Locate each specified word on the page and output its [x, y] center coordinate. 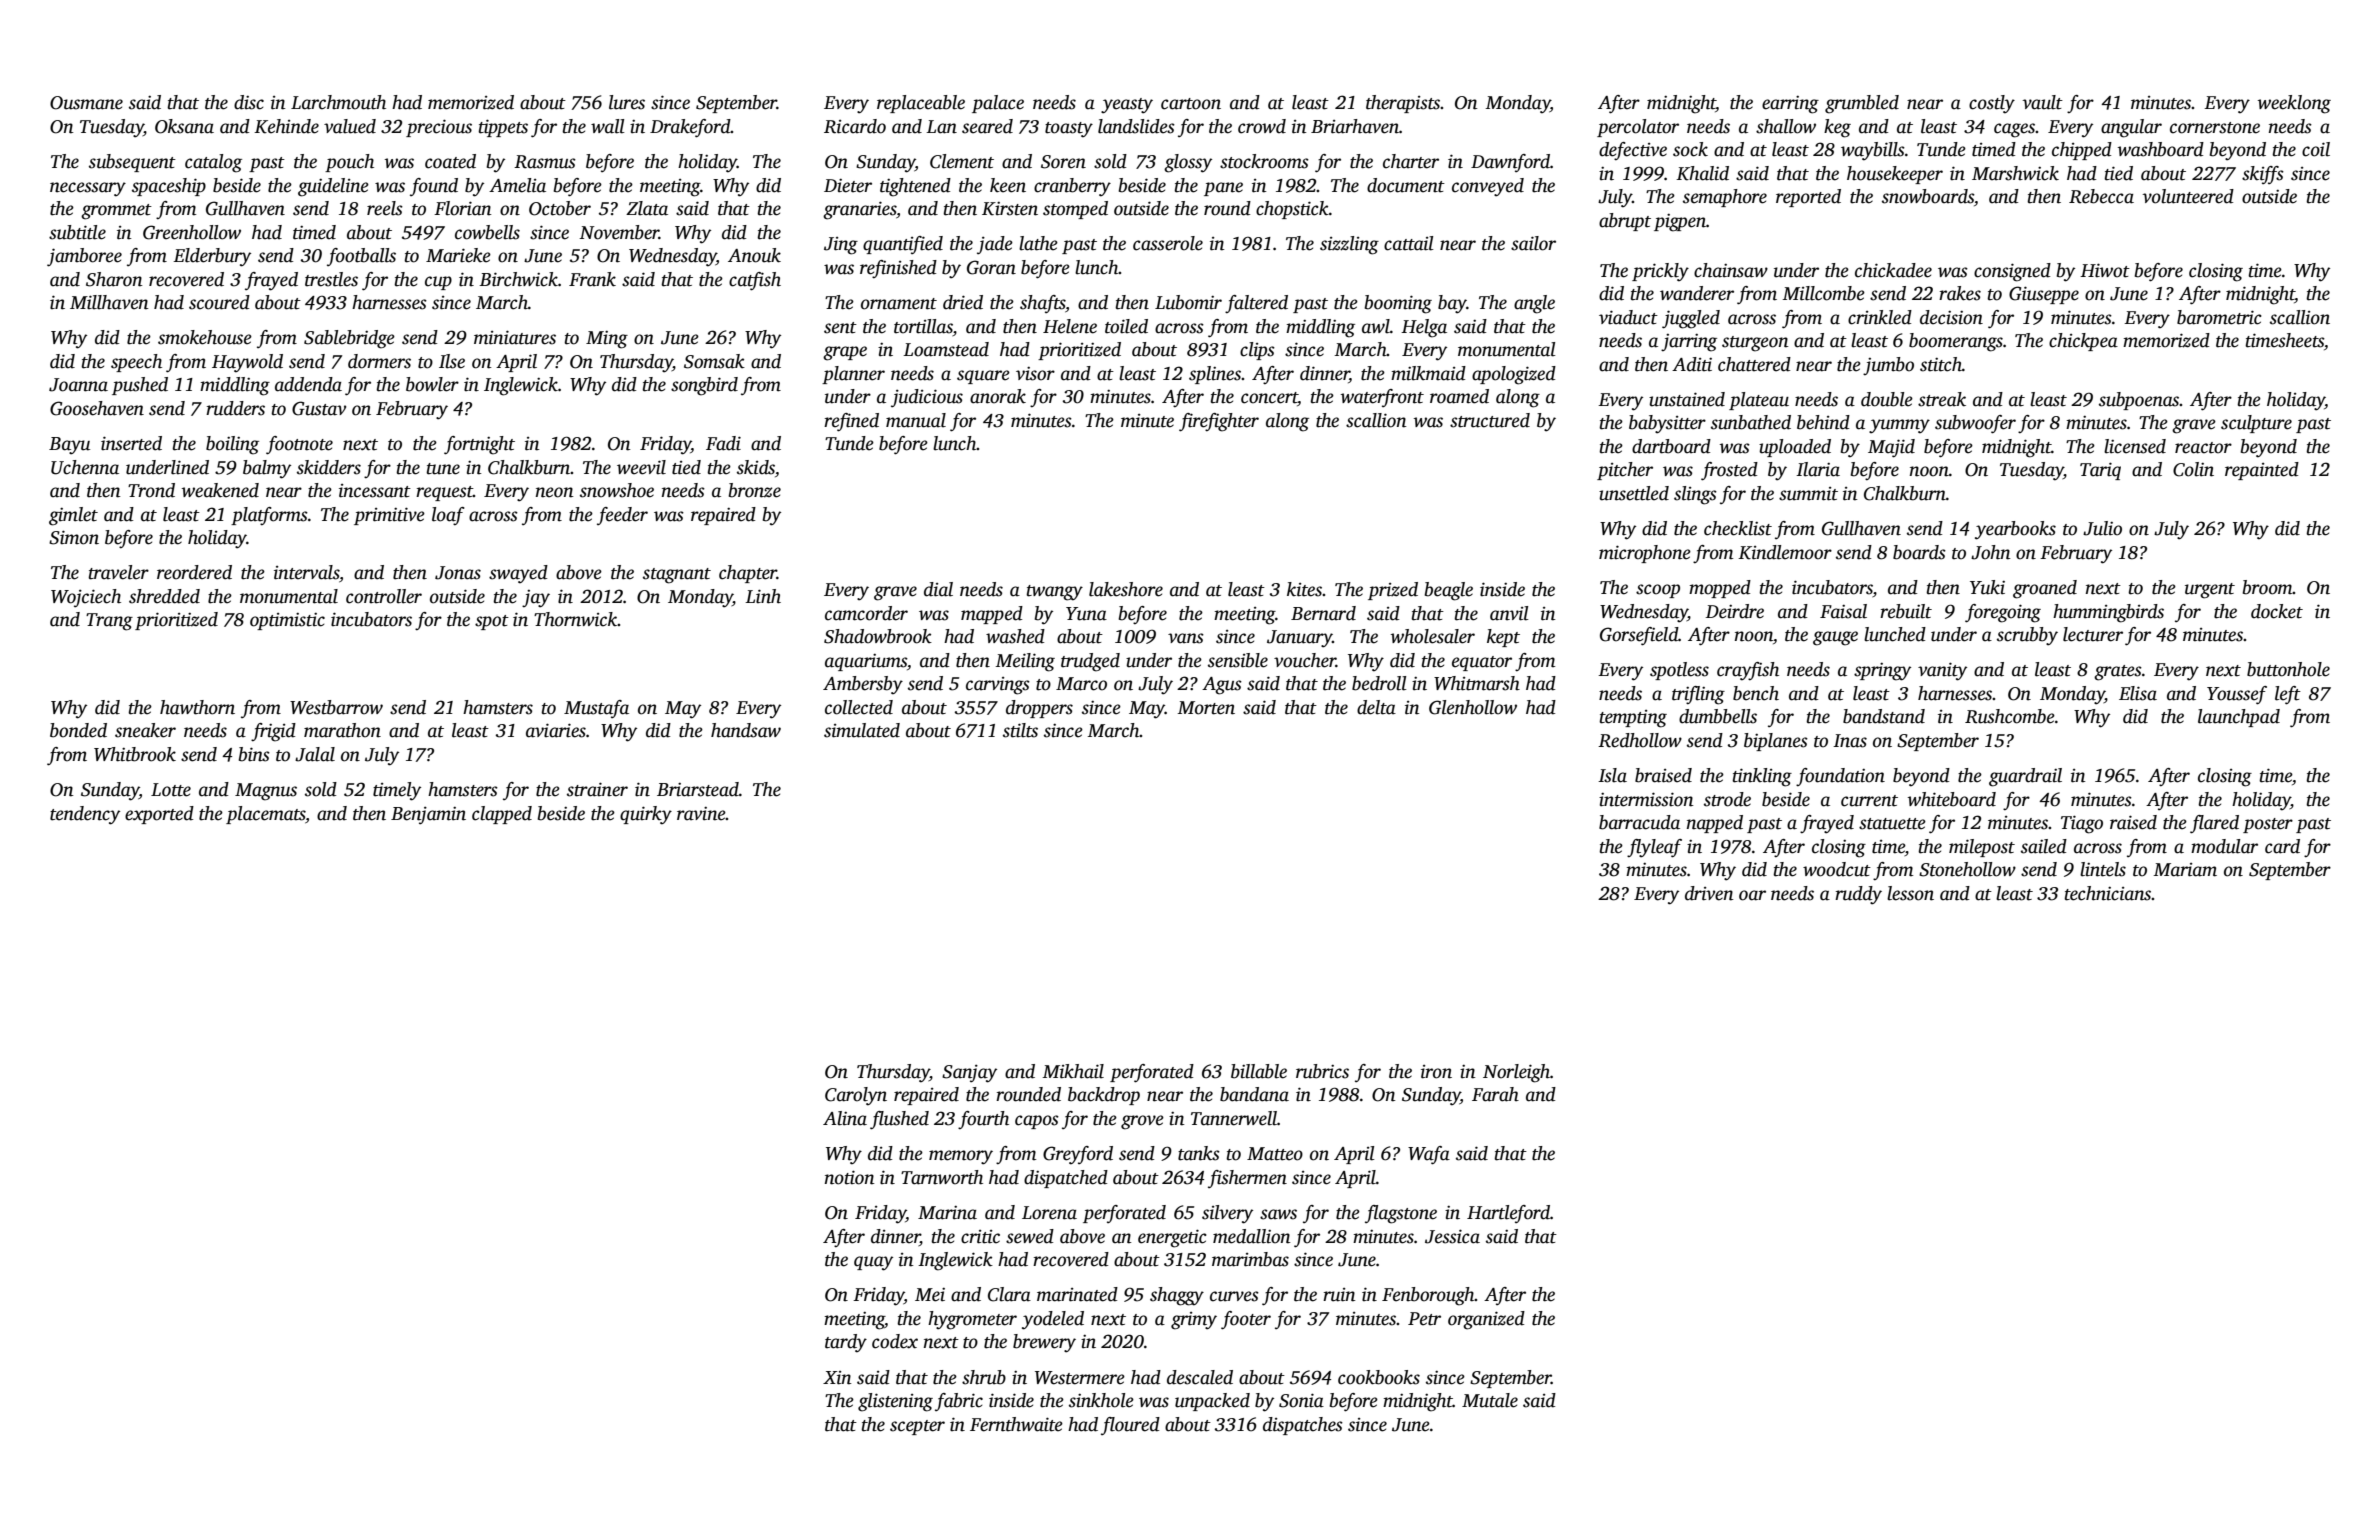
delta [1376, 707]
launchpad [2239, 718]
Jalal [315, 754]
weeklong [2294, 104]
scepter [917, 1427]
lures [627, 102]
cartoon [1191, 104]
